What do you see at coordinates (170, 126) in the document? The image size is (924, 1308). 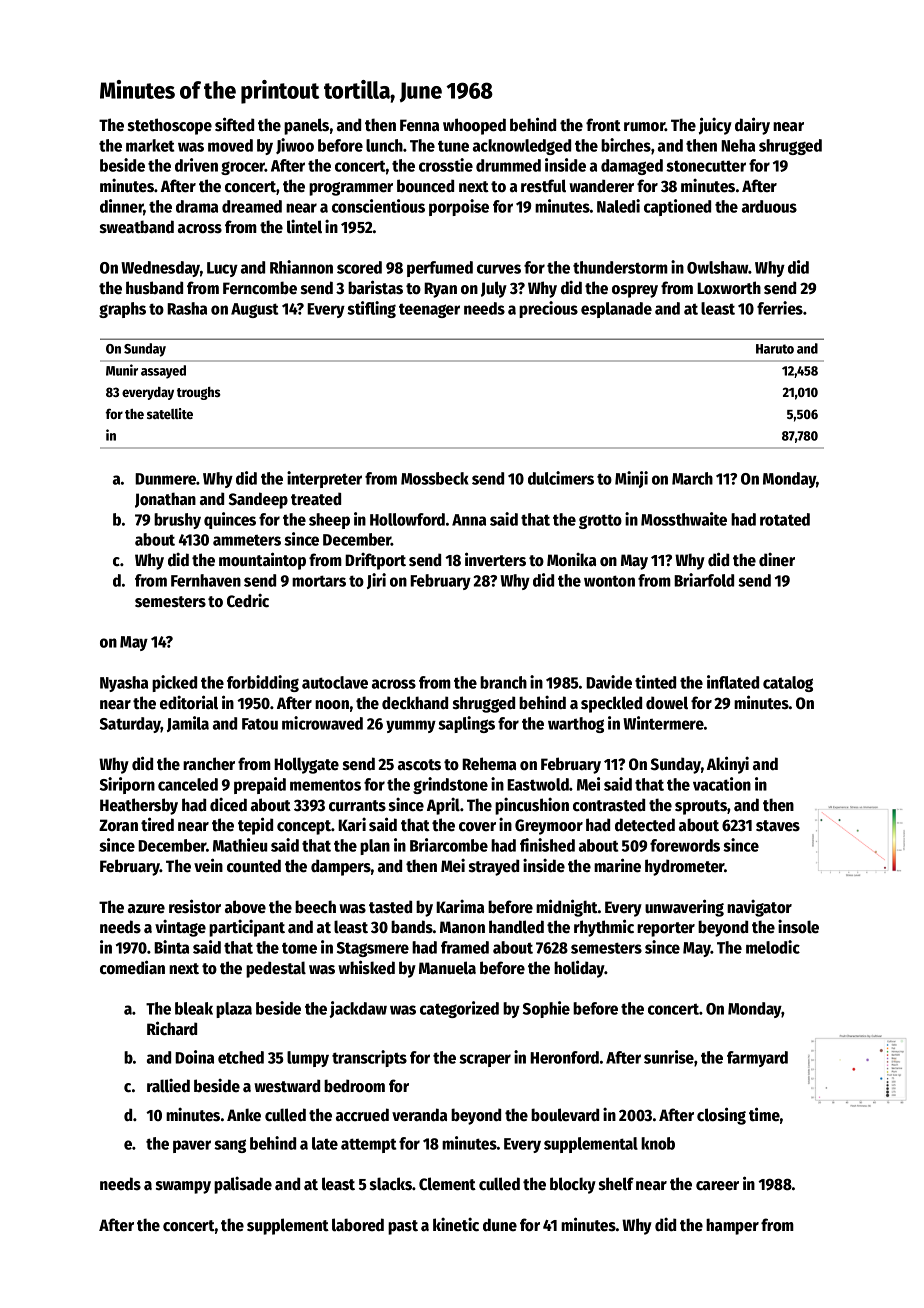 I see `stethoscope` at bounding box center [170, 126].
